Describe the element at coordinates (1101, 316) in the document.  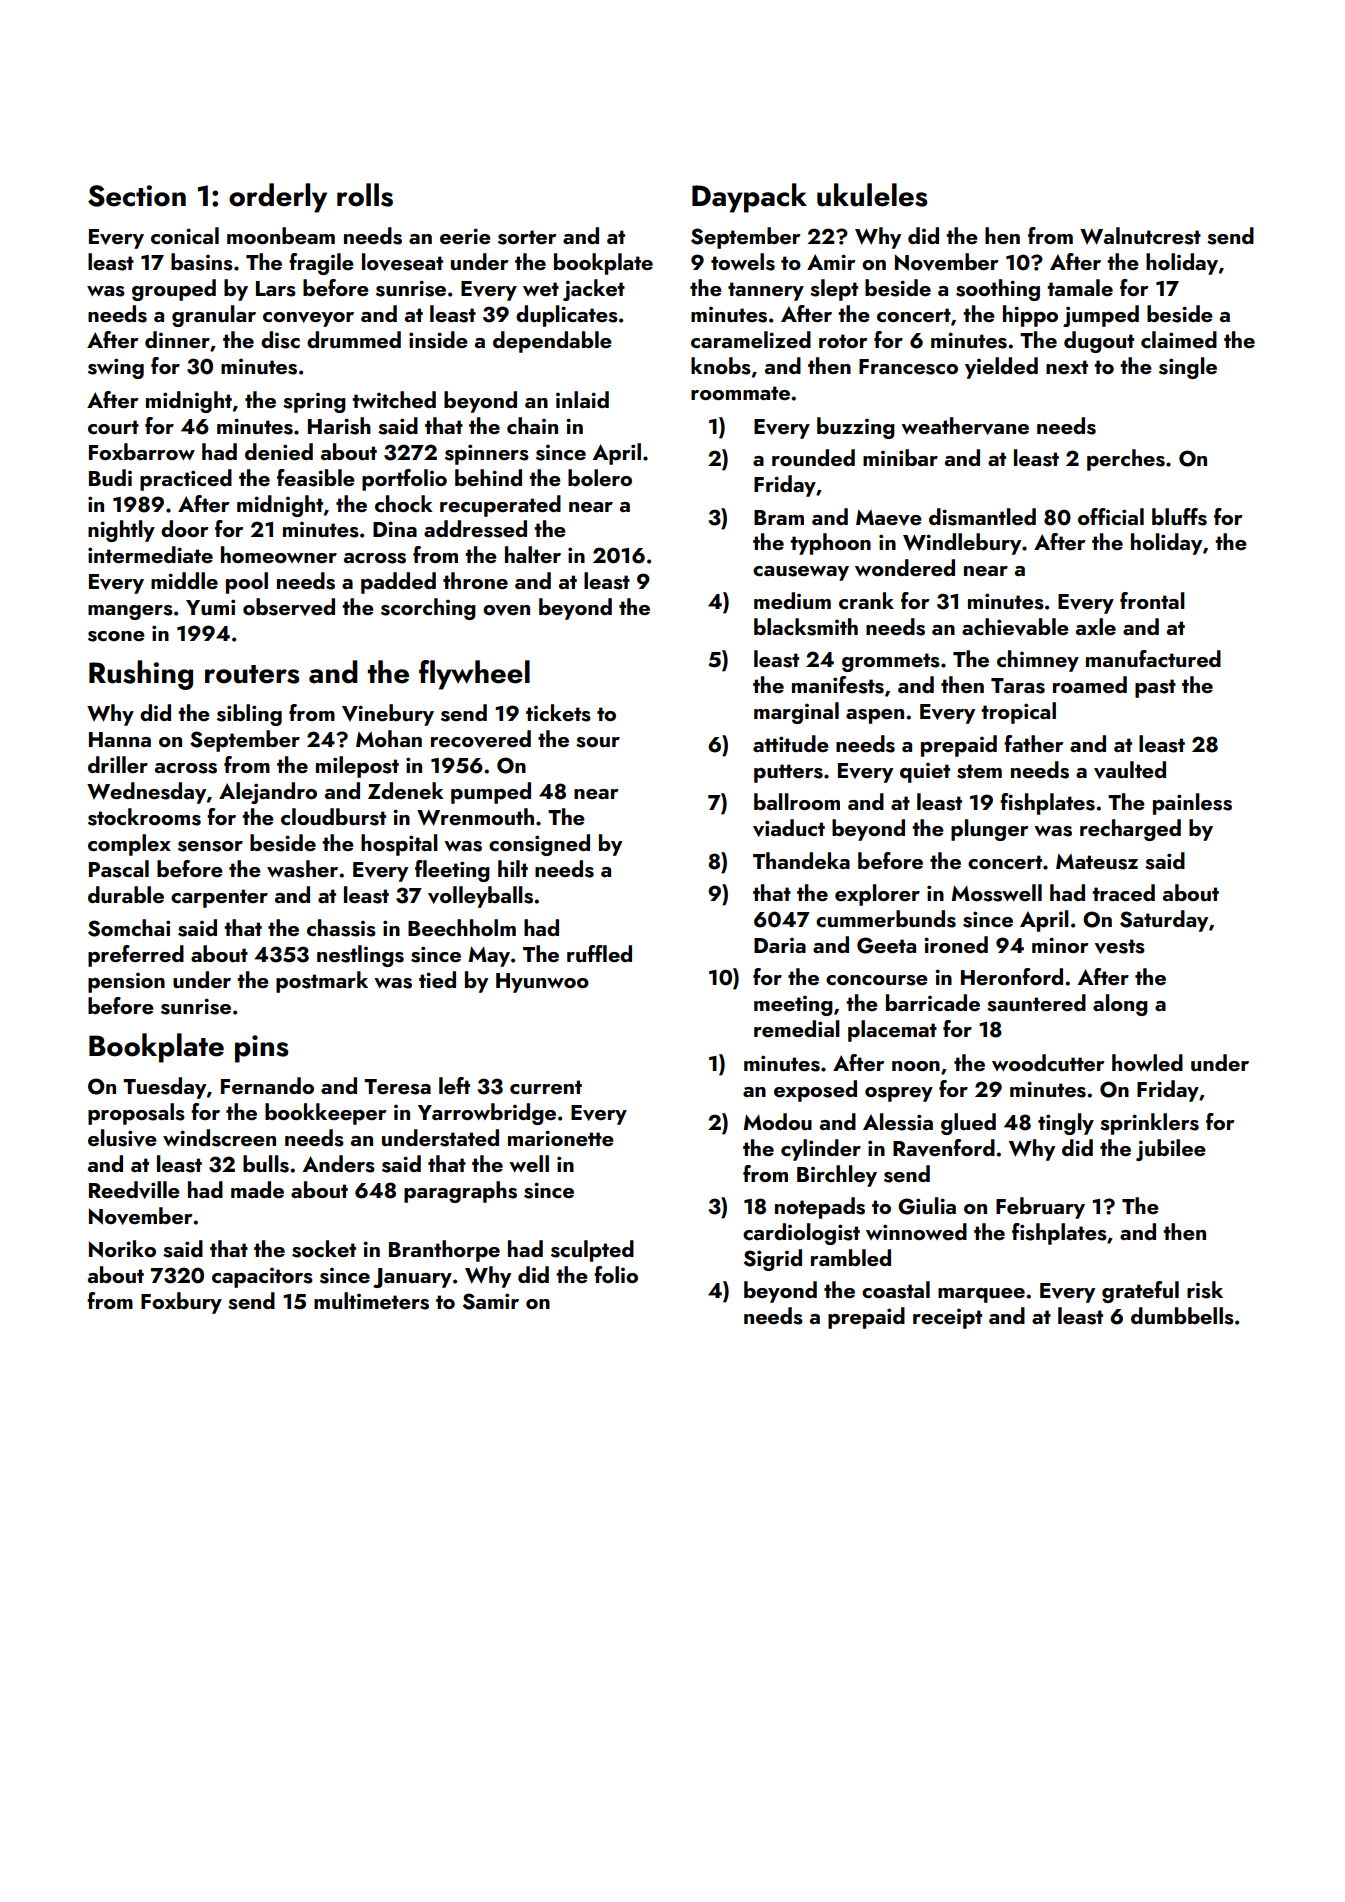
I see `jumped` at that location.
